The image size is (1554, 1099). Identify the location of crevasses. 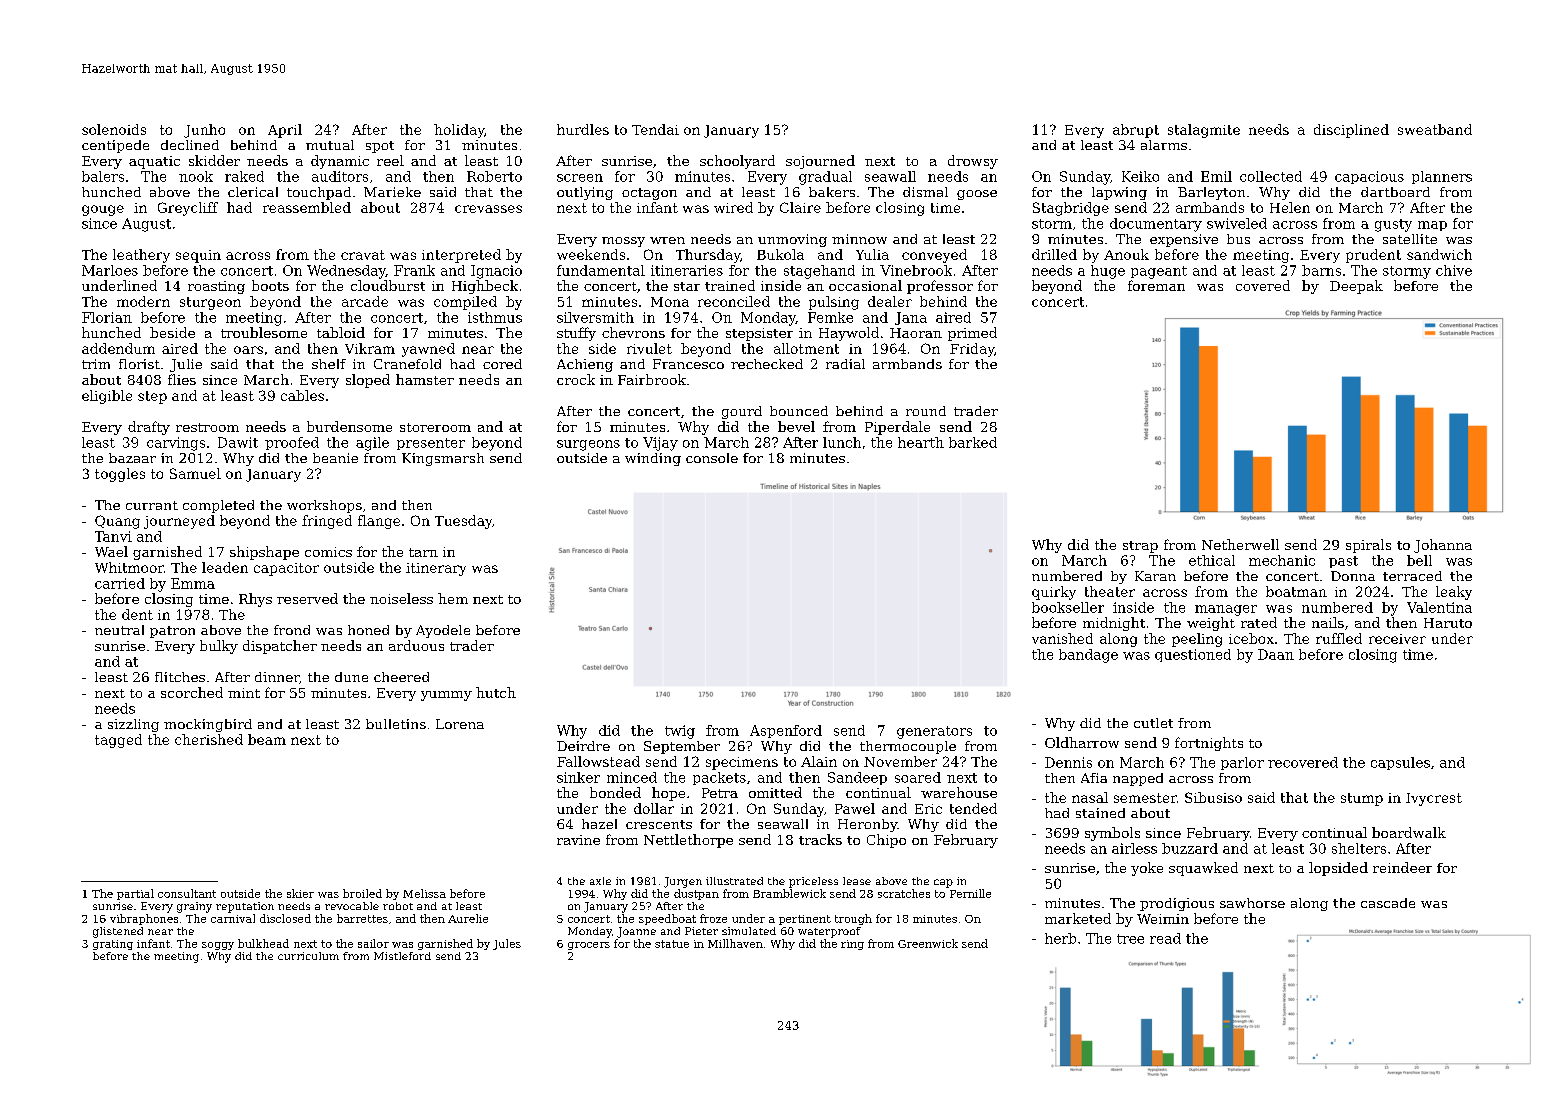
(488, 209).
